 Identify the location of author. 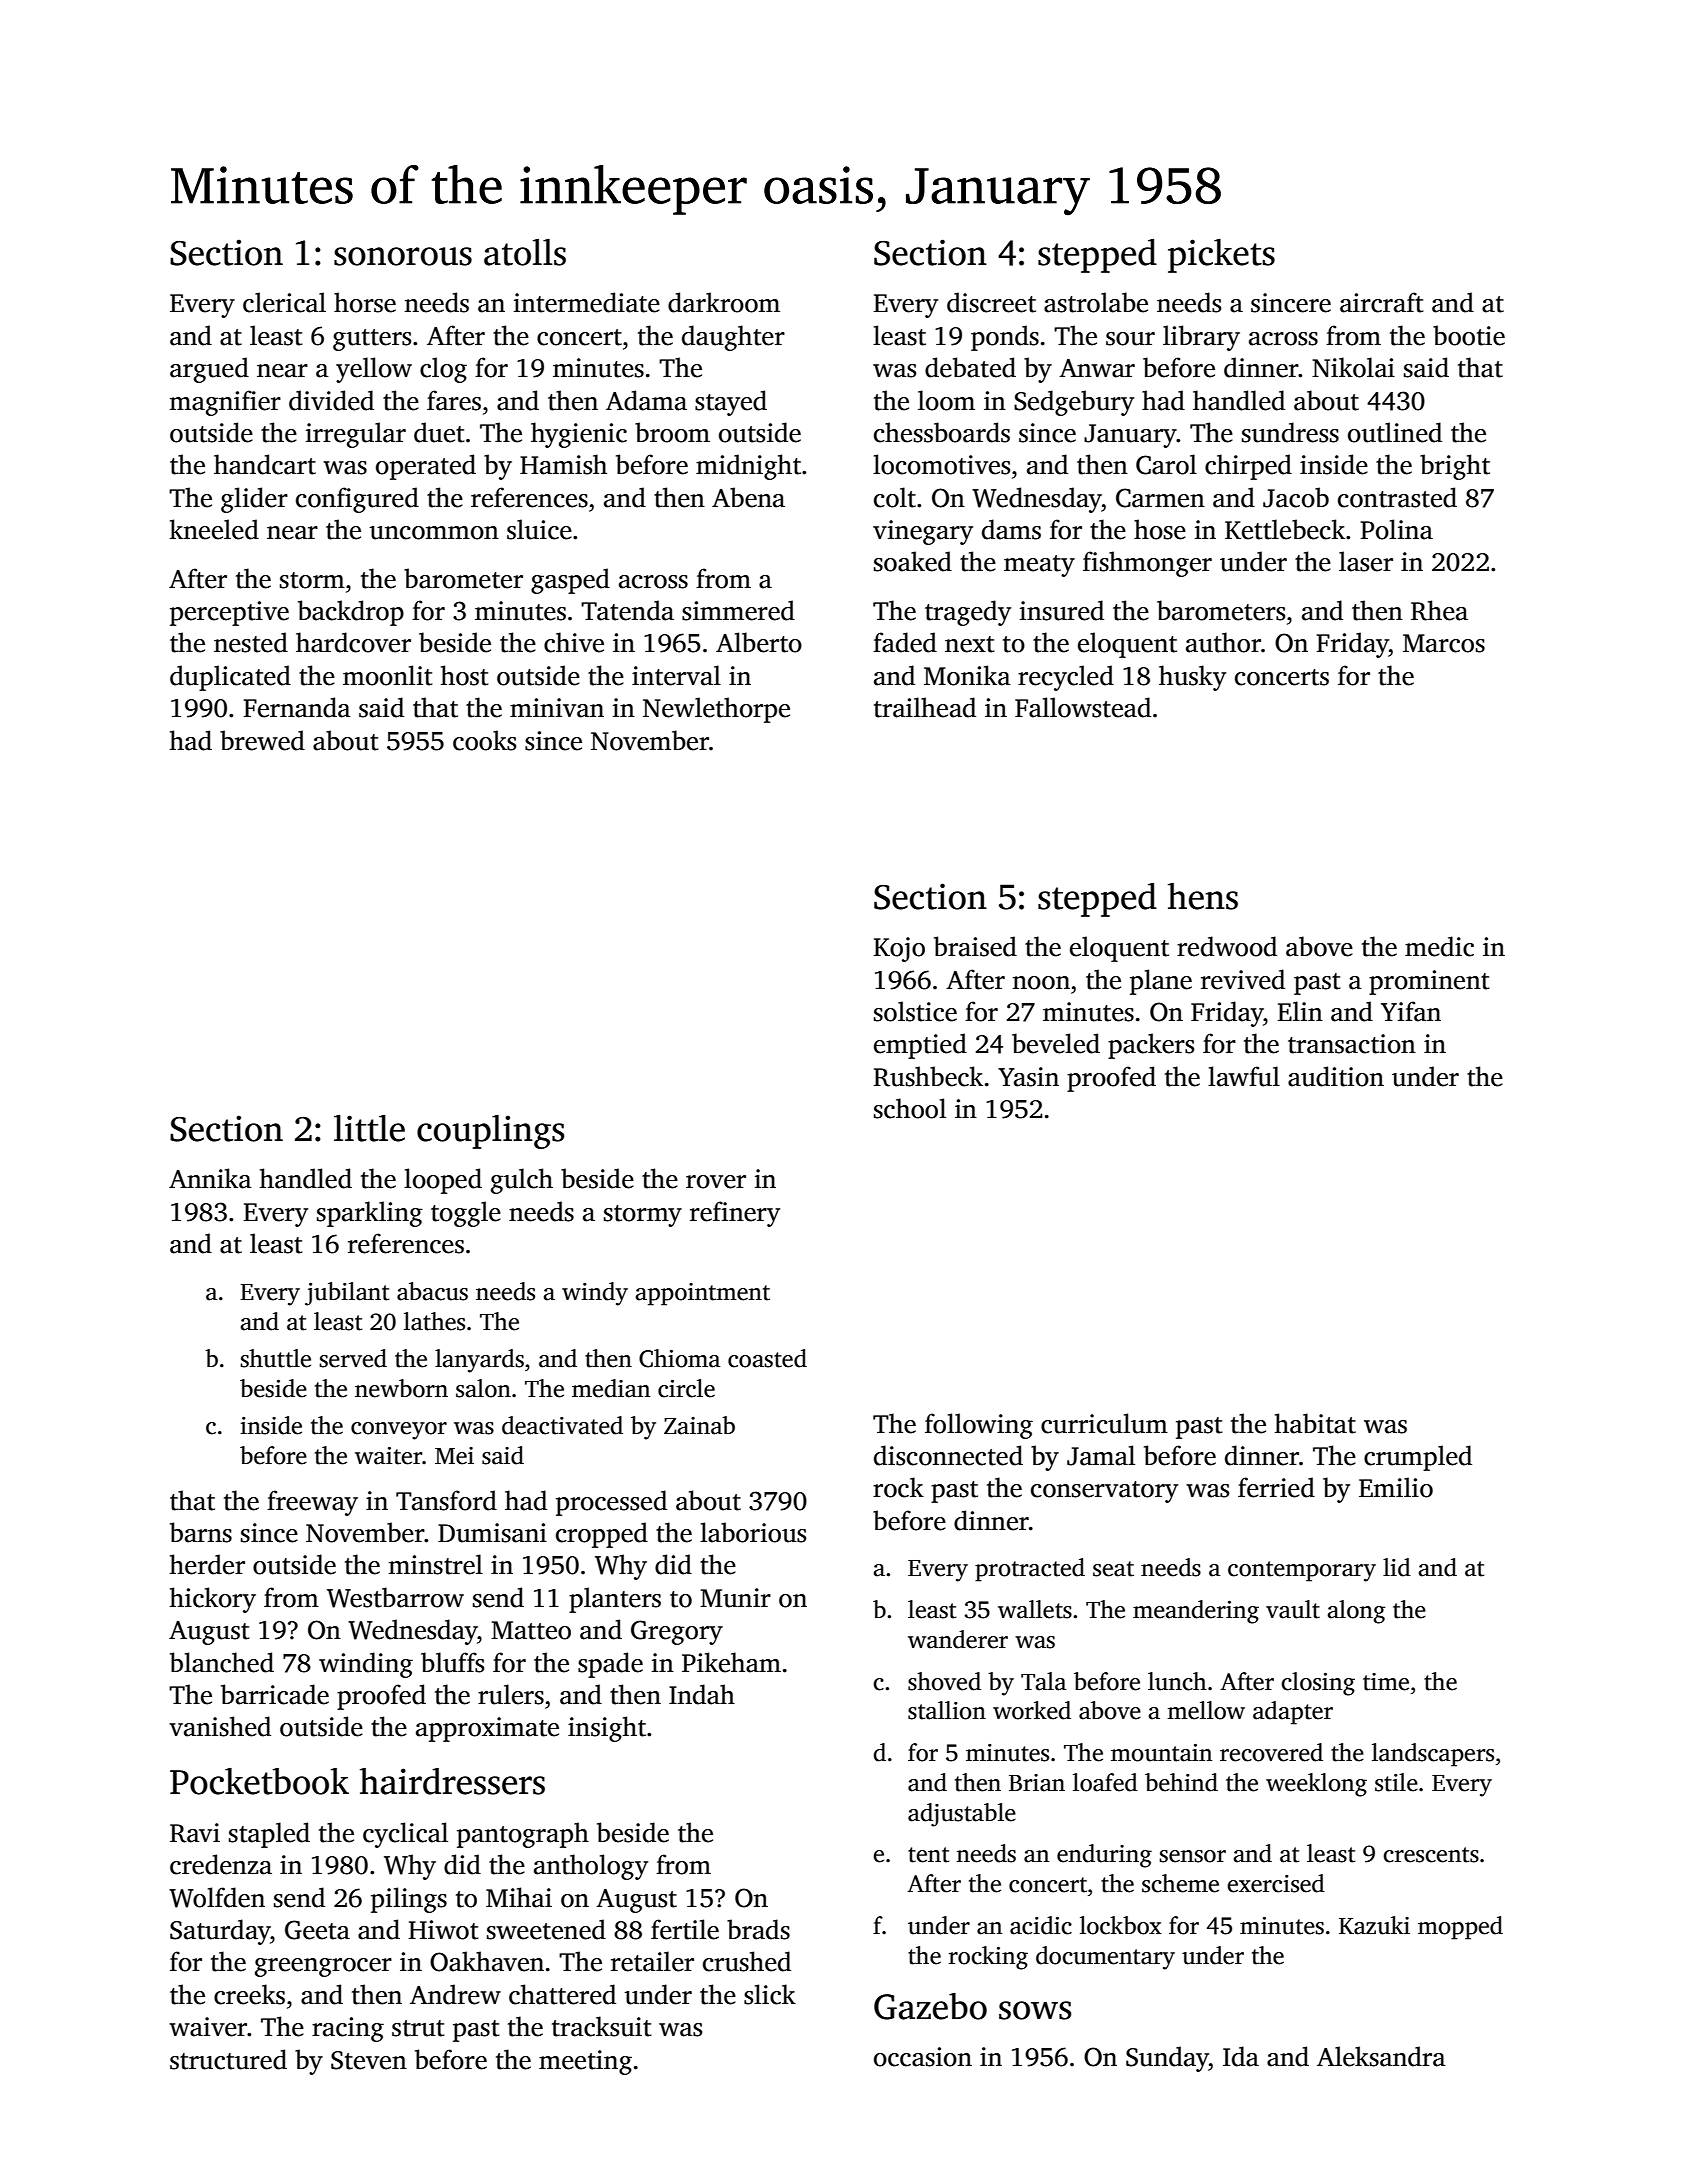
(1223, 642).
